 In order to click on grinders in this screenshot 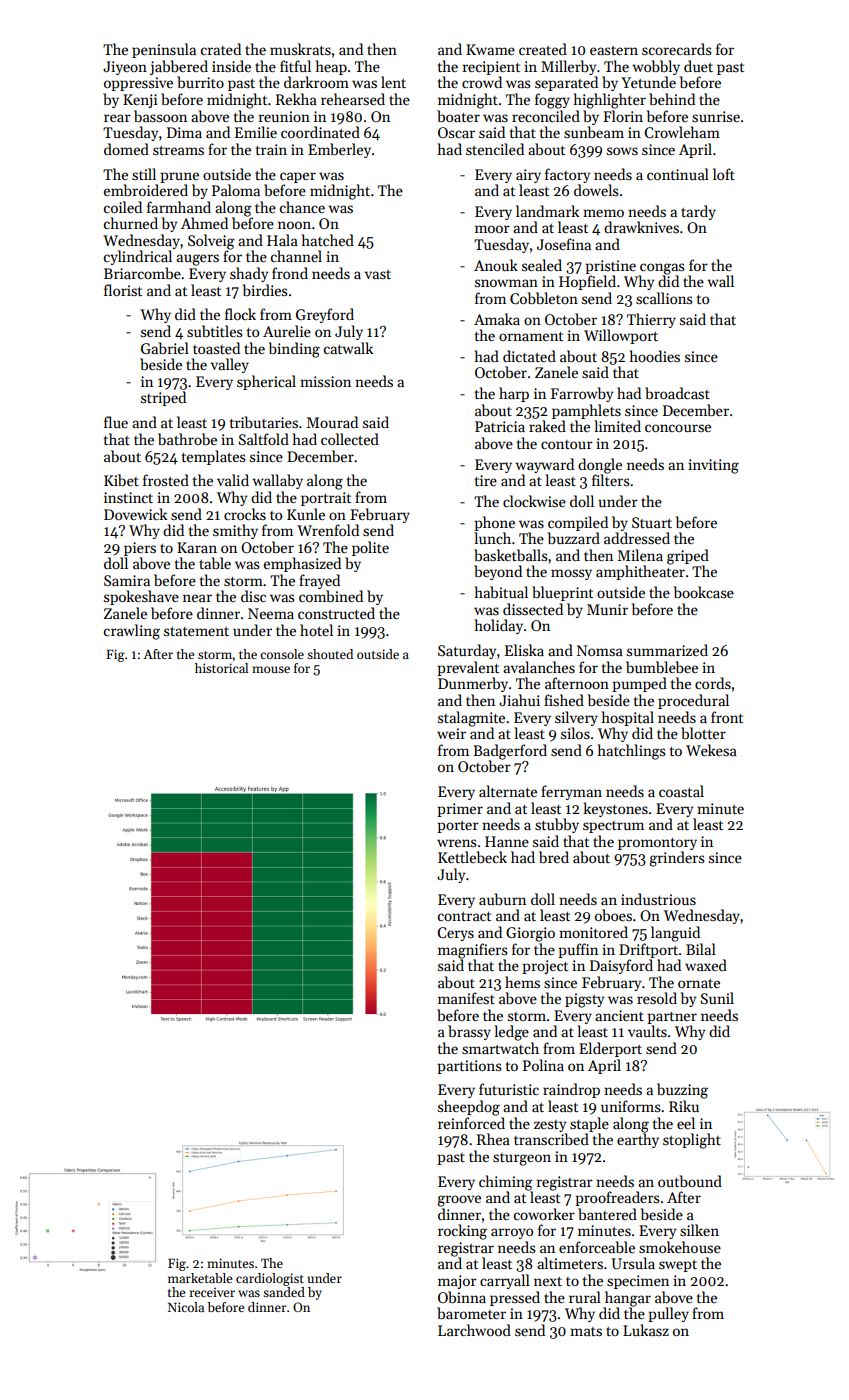, I will do `click(677, 859)`.
